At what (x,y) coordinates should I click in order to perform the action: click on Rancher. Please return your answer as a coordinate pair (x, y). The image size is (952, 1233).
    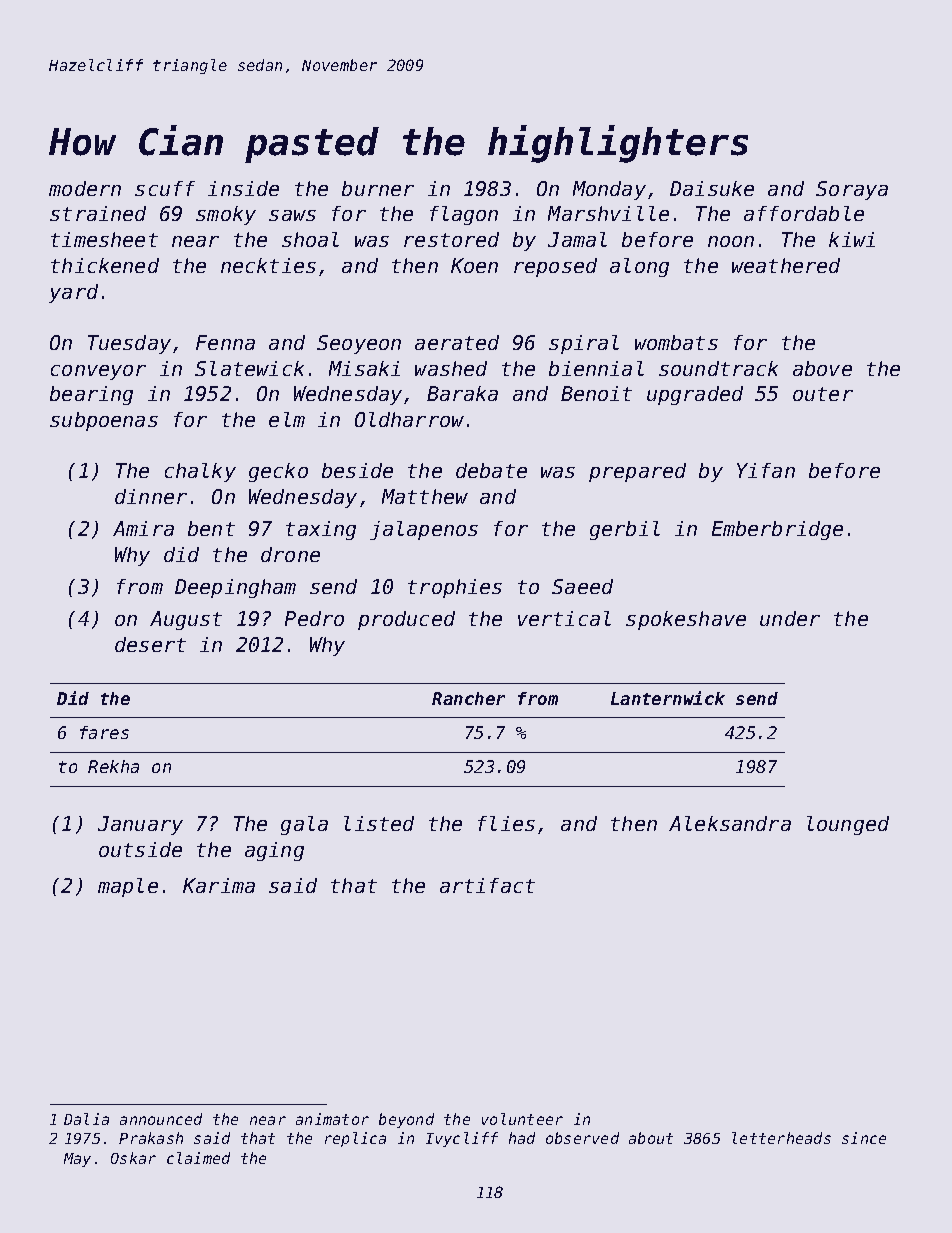
    Looking at the image, I should click on (468, 698).
